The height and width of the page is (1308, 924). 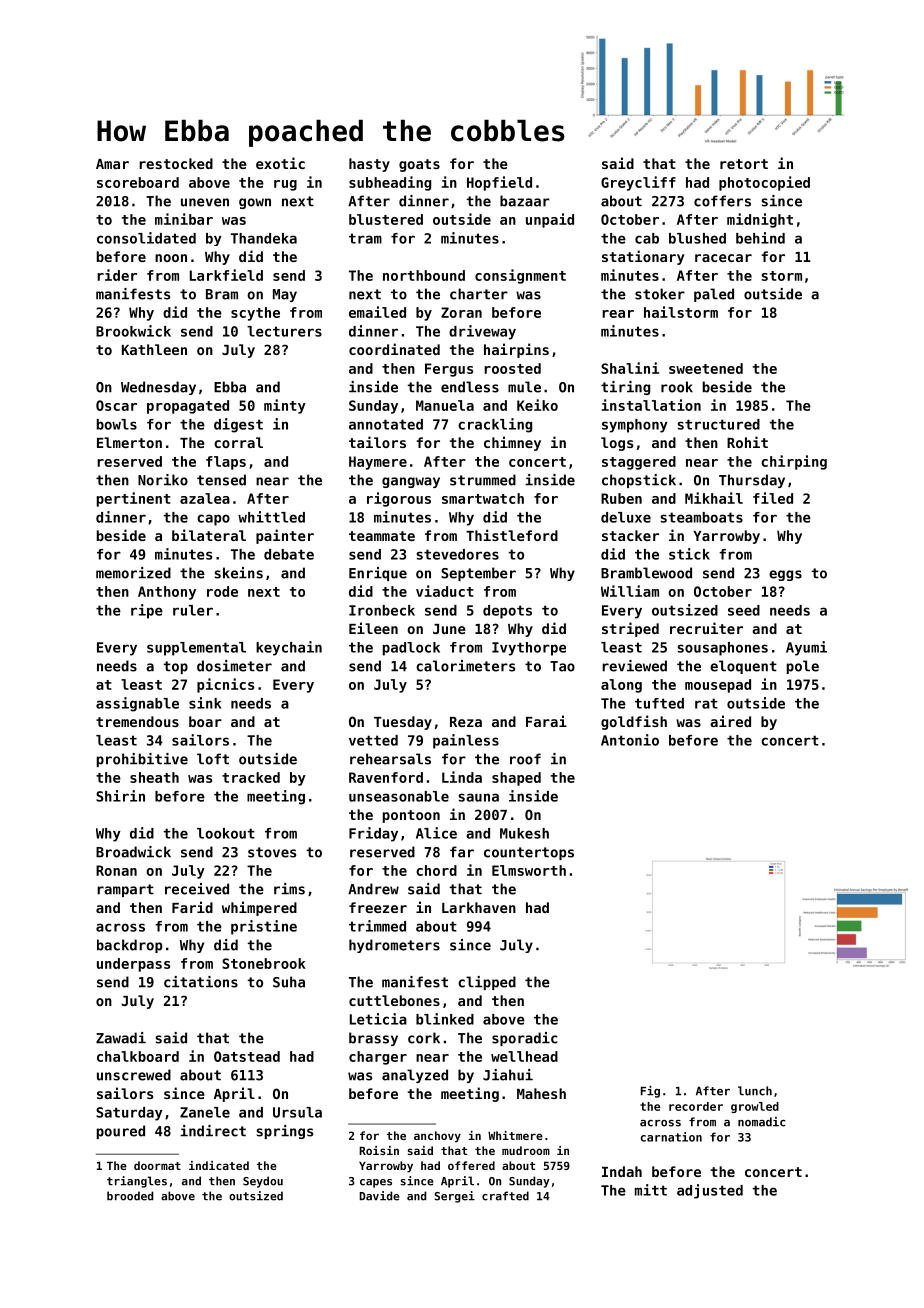 What do you see at coordinates (377, 926) in the page?
I see `trimmed` at bounding box center [377, 926].
